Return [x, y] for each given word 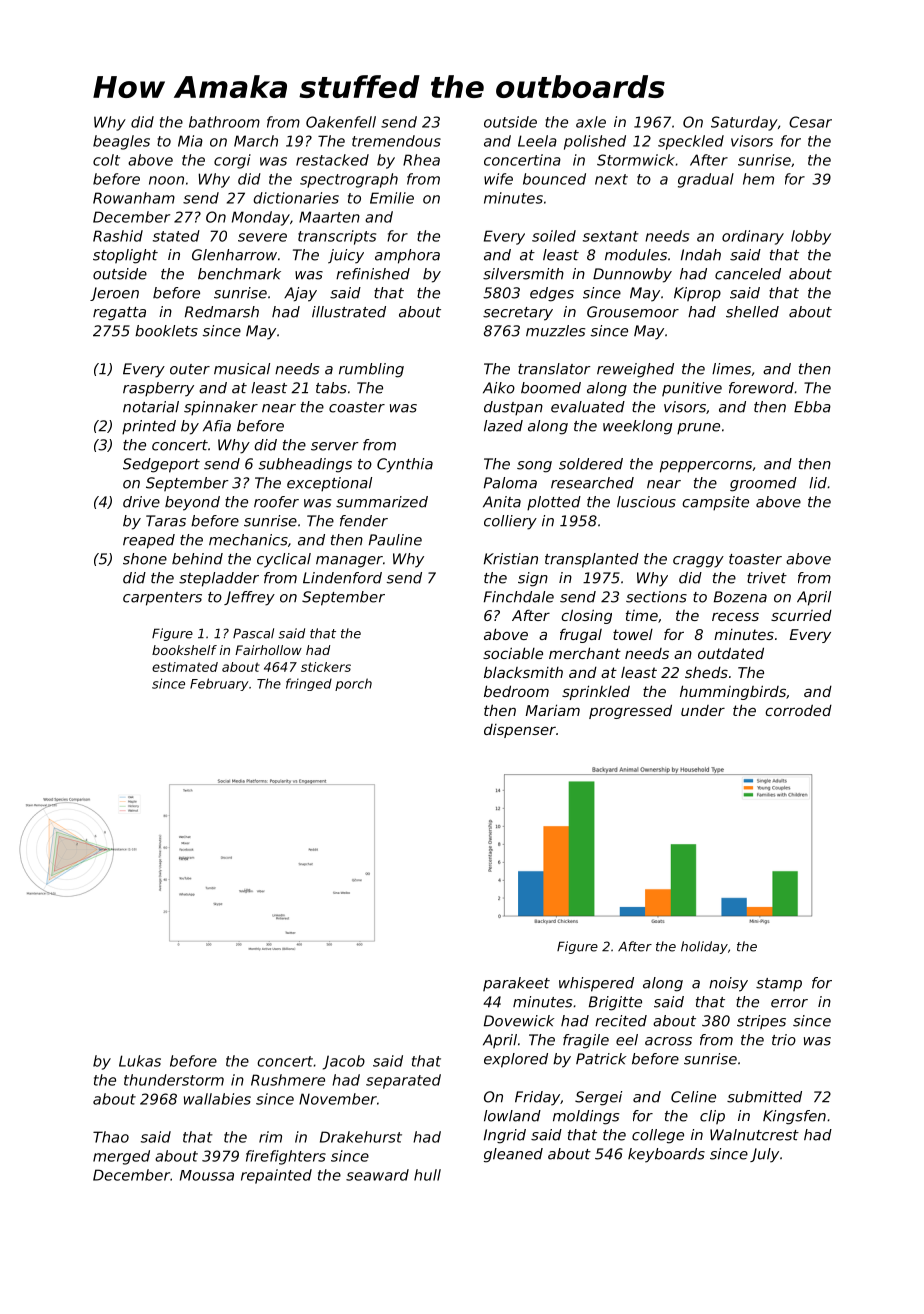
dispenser [520, 731]
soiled [554, 236]
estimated [185, 667]
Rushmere [288, 1080]
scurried [801, 615]
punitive [692, 389]
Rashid [118, 236]
